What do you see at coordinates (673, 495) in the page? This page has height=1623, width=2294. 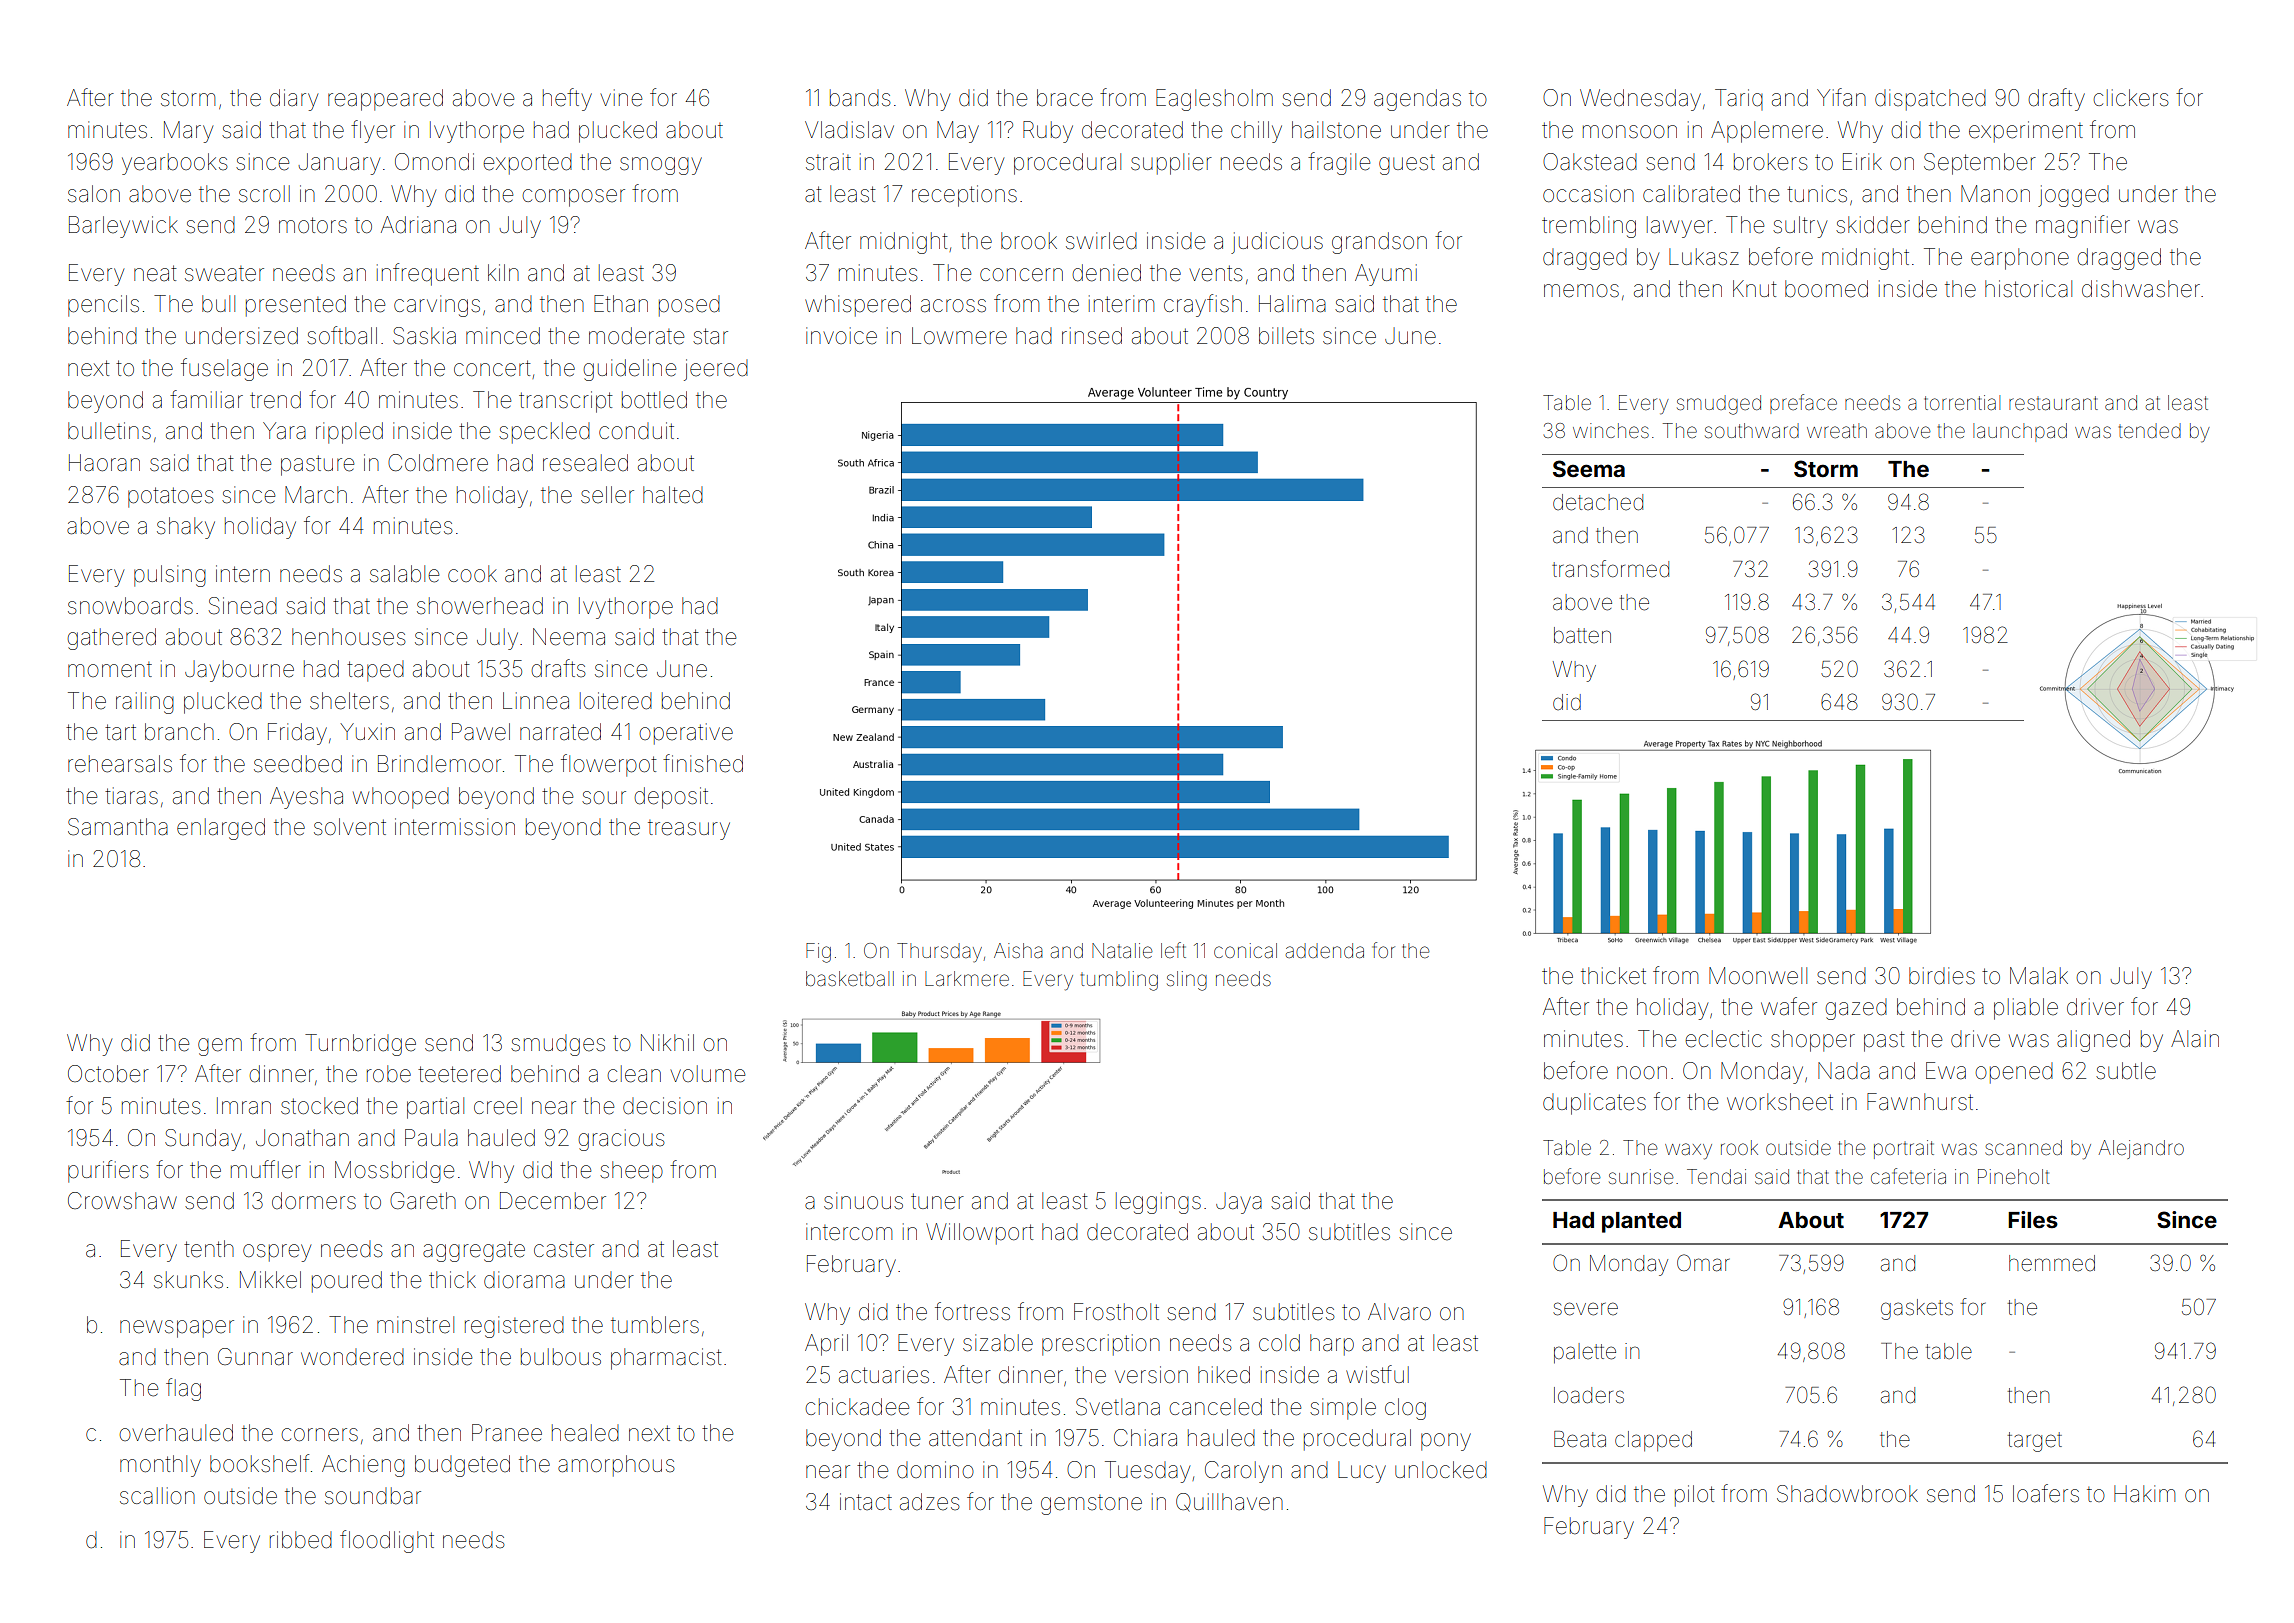 I see `halted` at bounding box center [673, 495].
